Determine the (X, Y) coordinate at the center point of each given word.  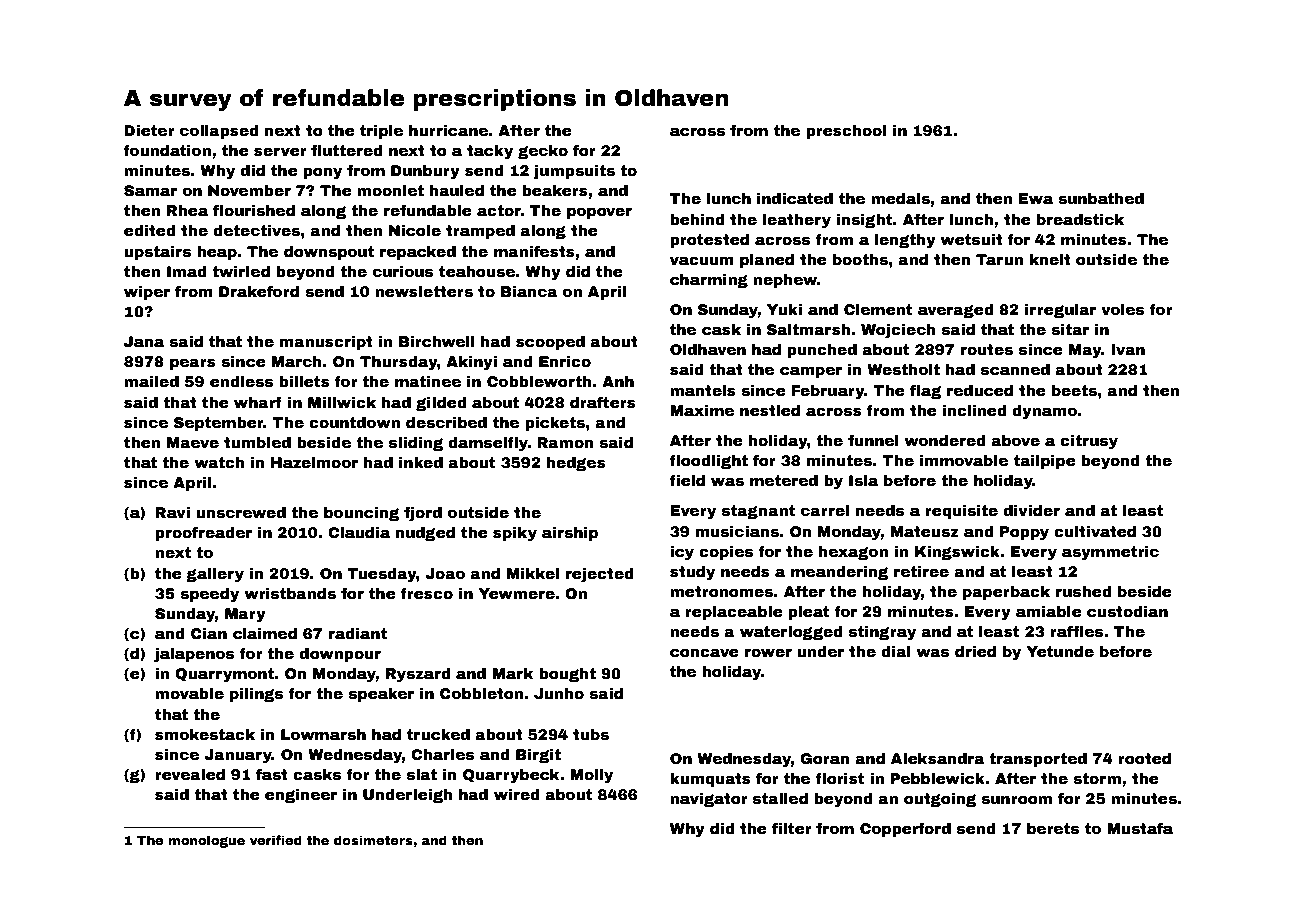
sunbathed (1101, 198)
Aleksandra (938, 758)
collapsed (219, 132)
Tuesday (382, 575)
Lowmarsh (323, 734)
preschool (846, 132)
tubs (591, 734)
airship (570, 534)
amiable (1049, 611)
